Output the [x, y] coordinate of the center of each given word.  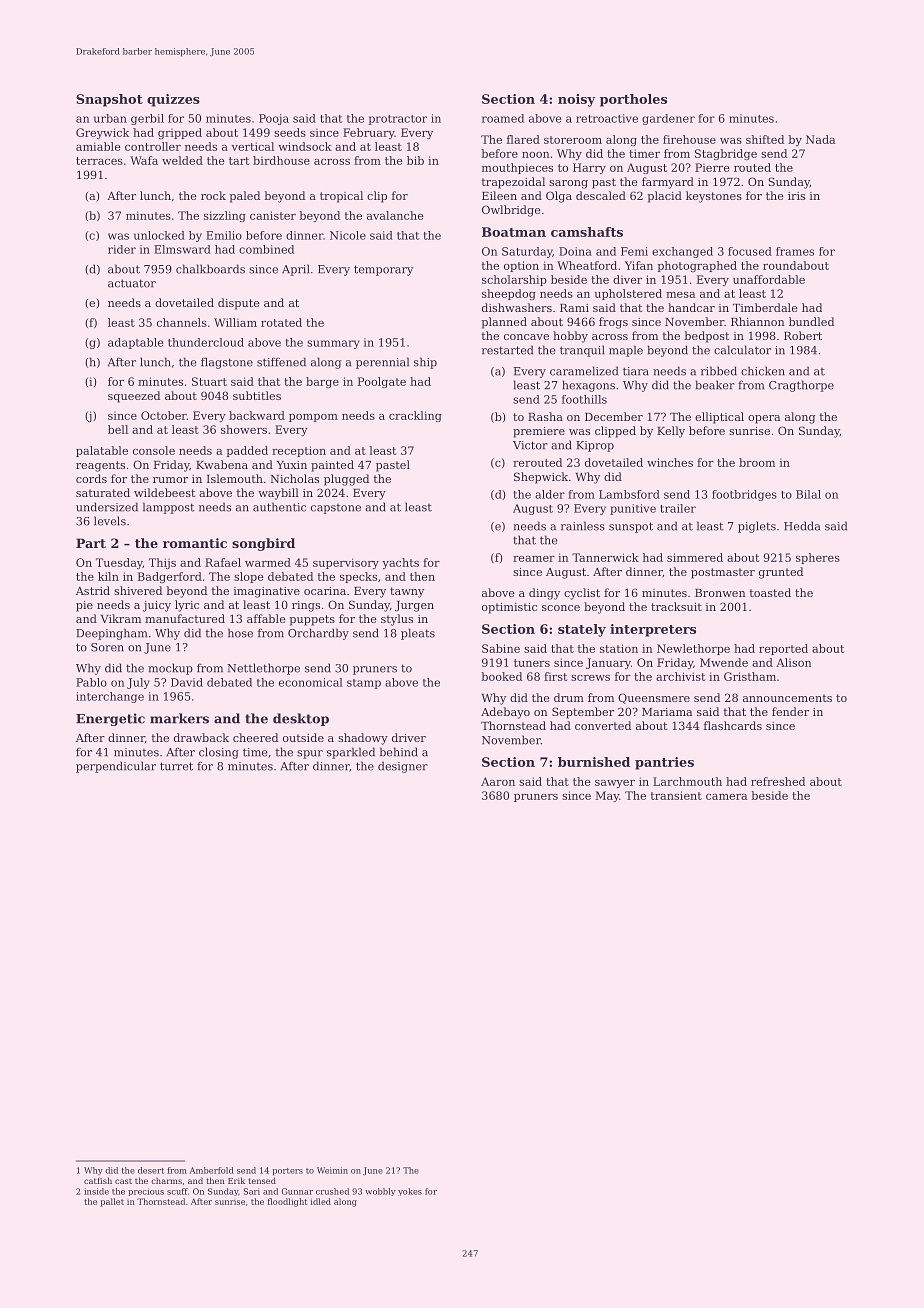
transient [676, 795]
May [607, 796]
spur [310, 754]
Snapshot [109, 100]
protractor [397, 120]
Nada [820, 139]
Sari [252, 1191]
